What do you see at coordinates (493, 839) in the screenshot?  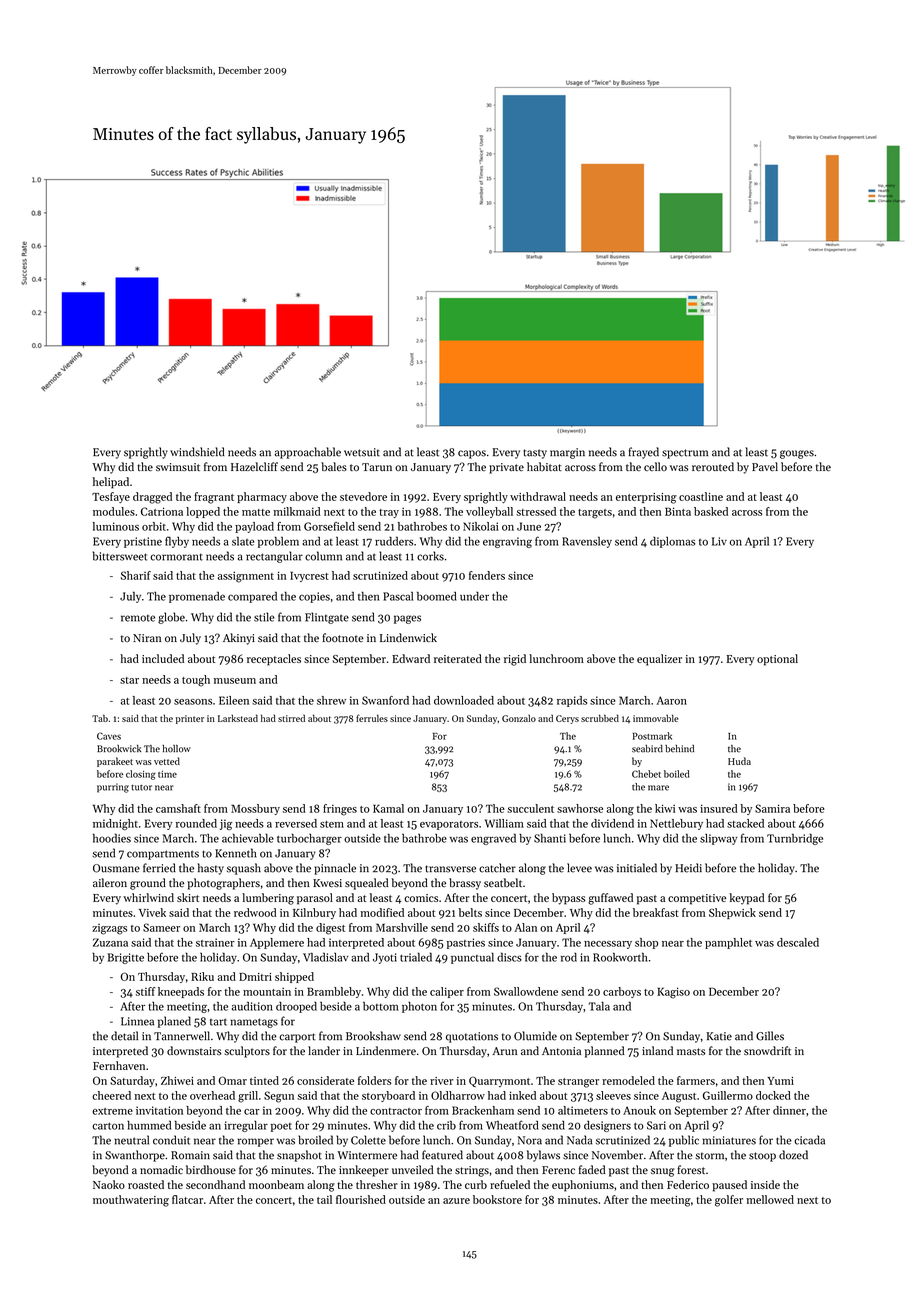 I see `engraved` at bounding box center [493, 839].
